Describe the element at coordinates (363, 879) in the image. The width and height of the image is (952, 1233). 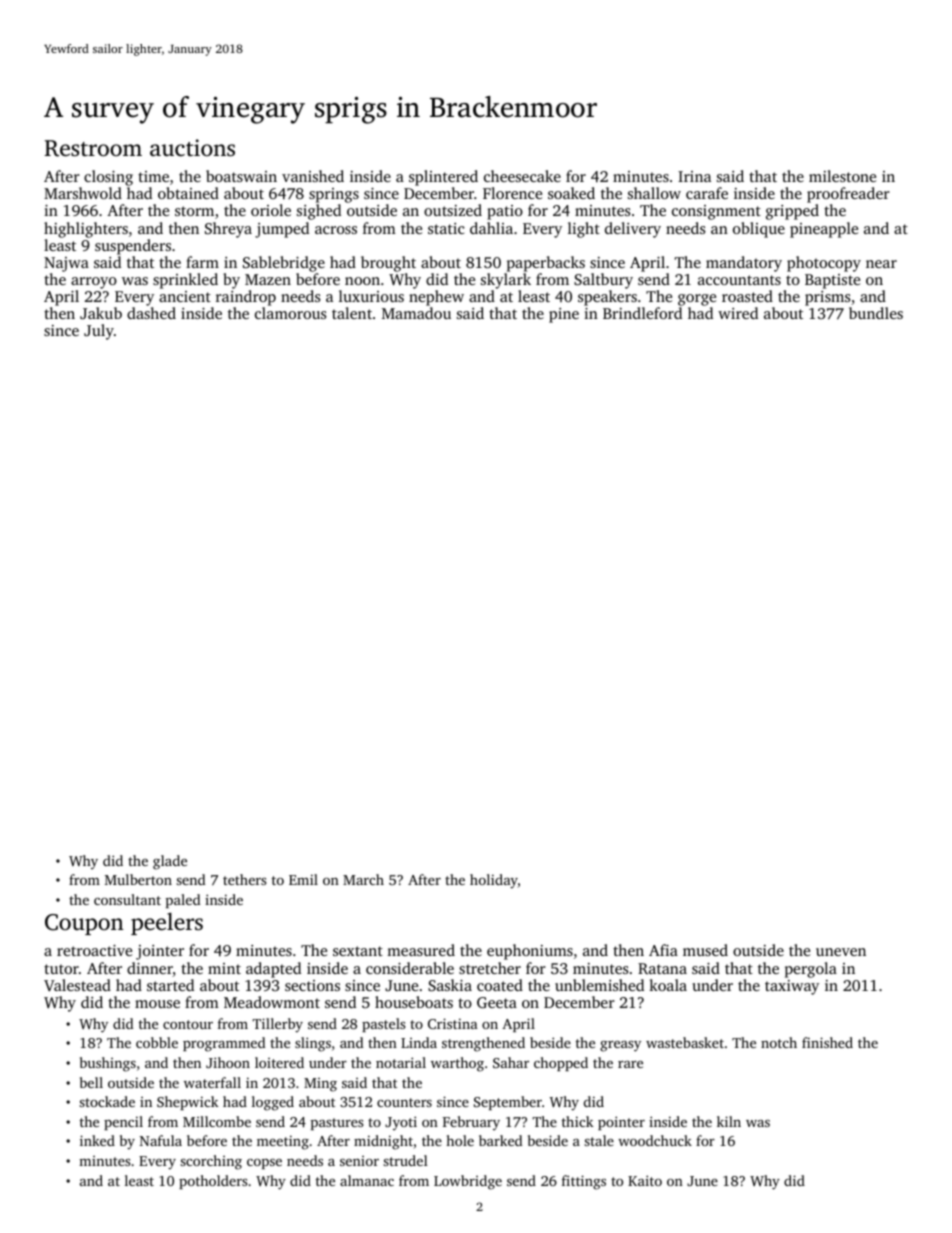
I see `March` at that location.
